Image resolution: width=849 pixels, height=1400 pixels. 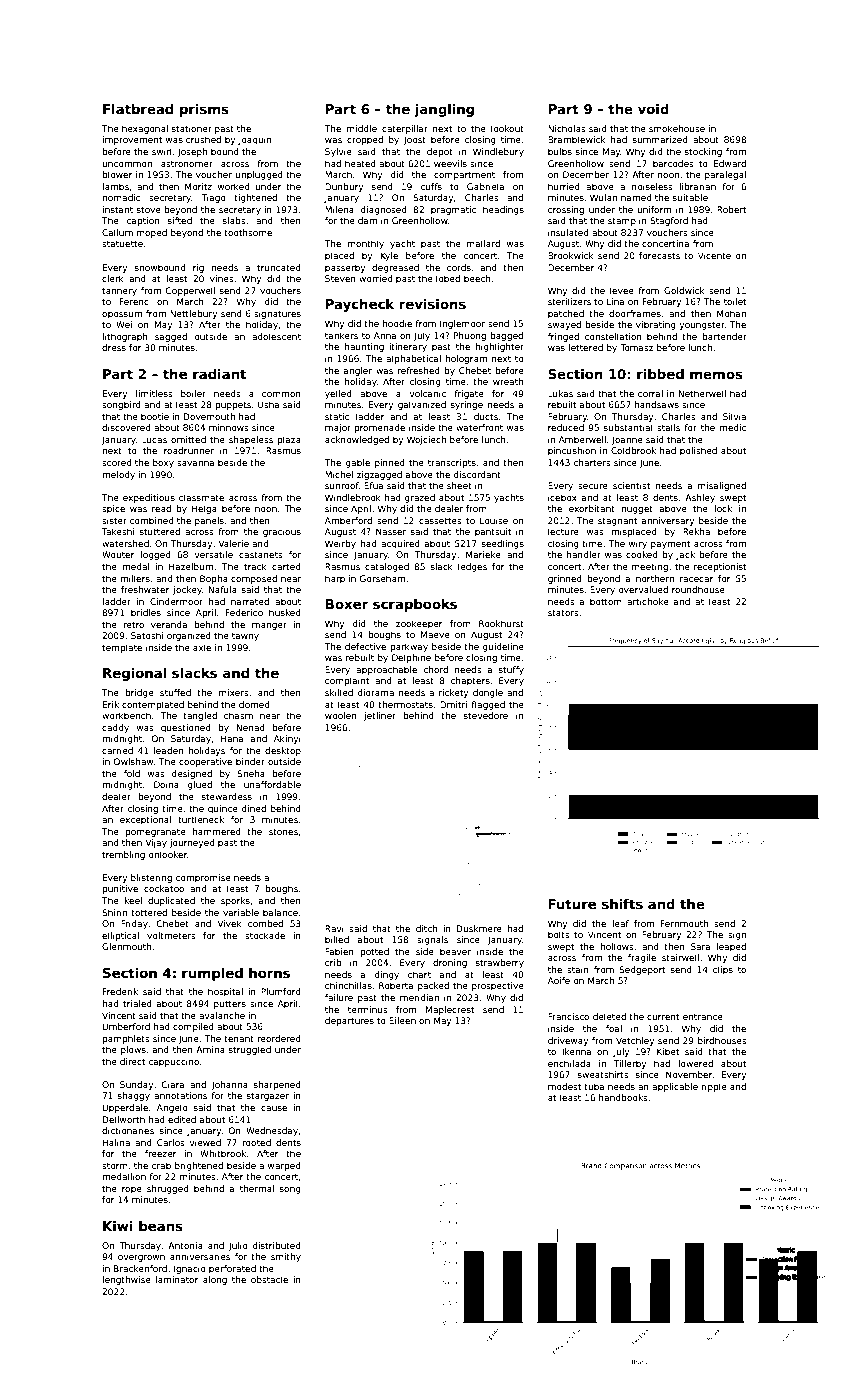 What do you see at coordinates (714, 1087) in the screenshot?
I see `ripple` at bounding box center [714, 1087].
